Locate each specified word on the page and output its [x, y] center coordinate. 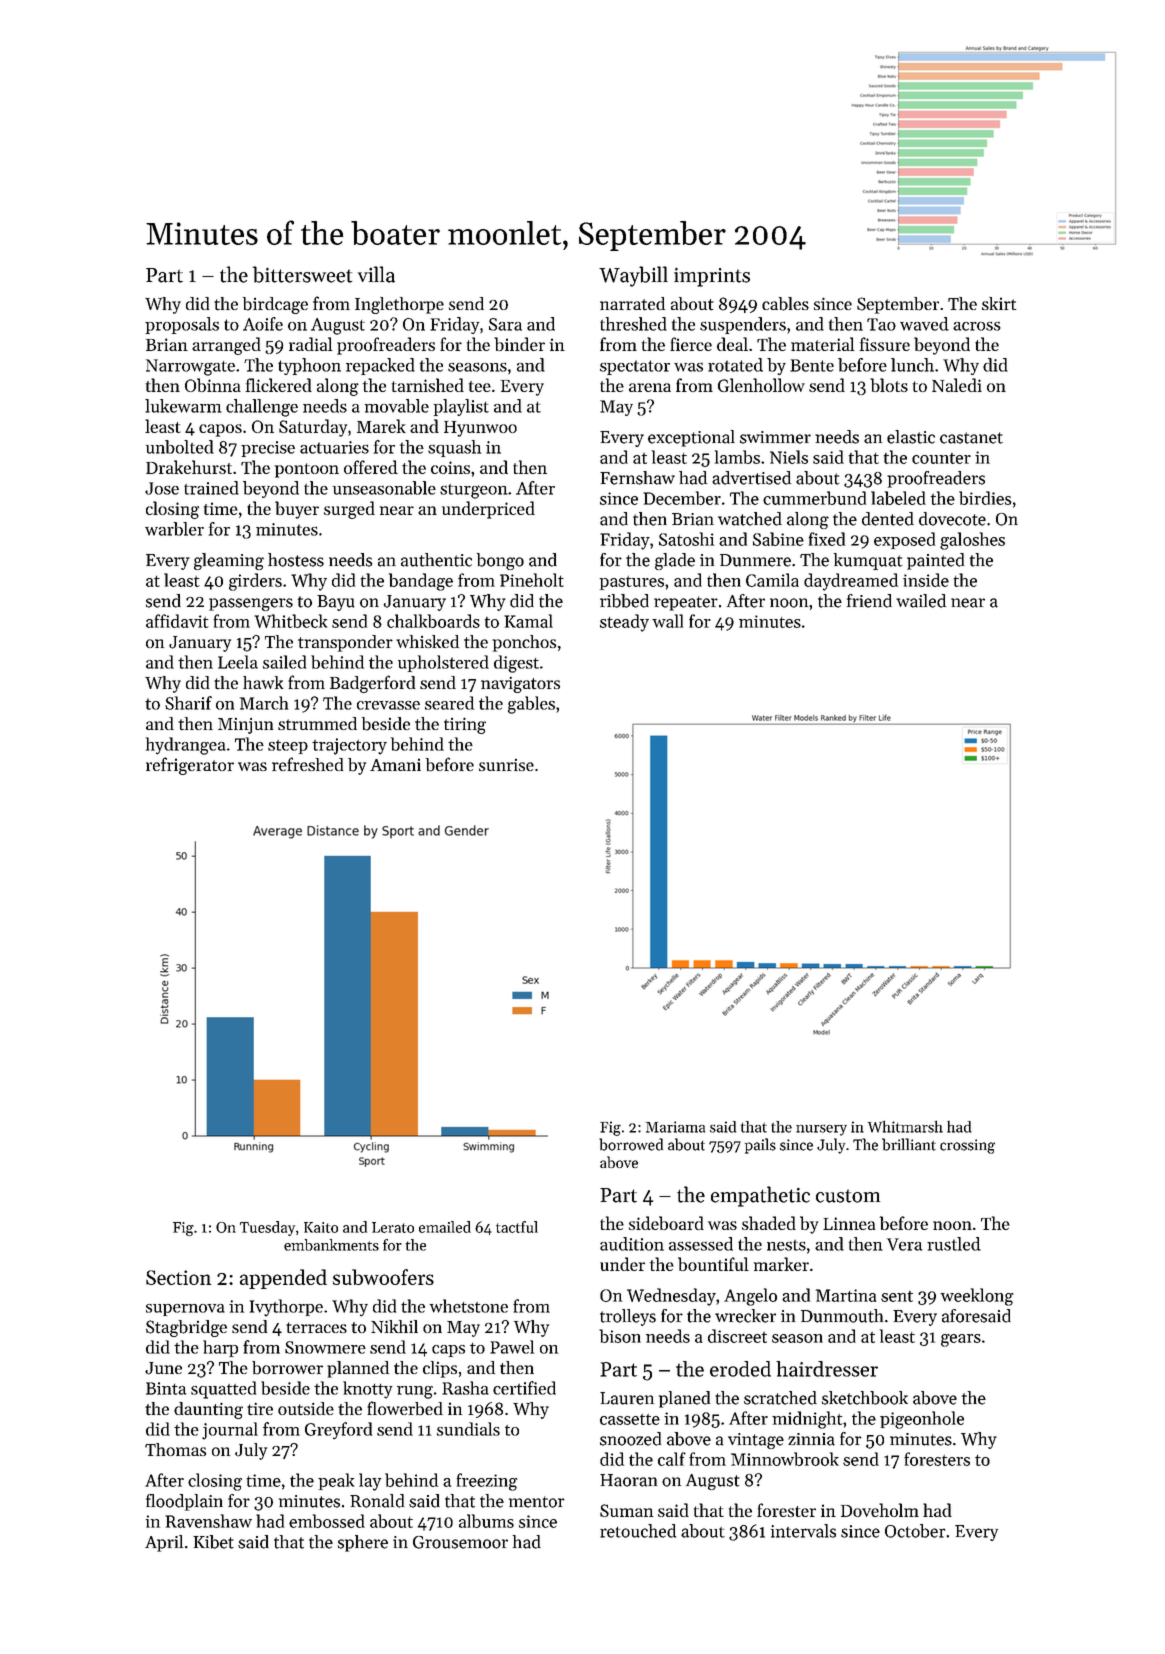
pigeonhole [922, 1420]
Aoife [263, 324]
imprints [712, 277]
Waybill [633, 276]
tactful [517, 1227]
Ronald [377, 1501]
